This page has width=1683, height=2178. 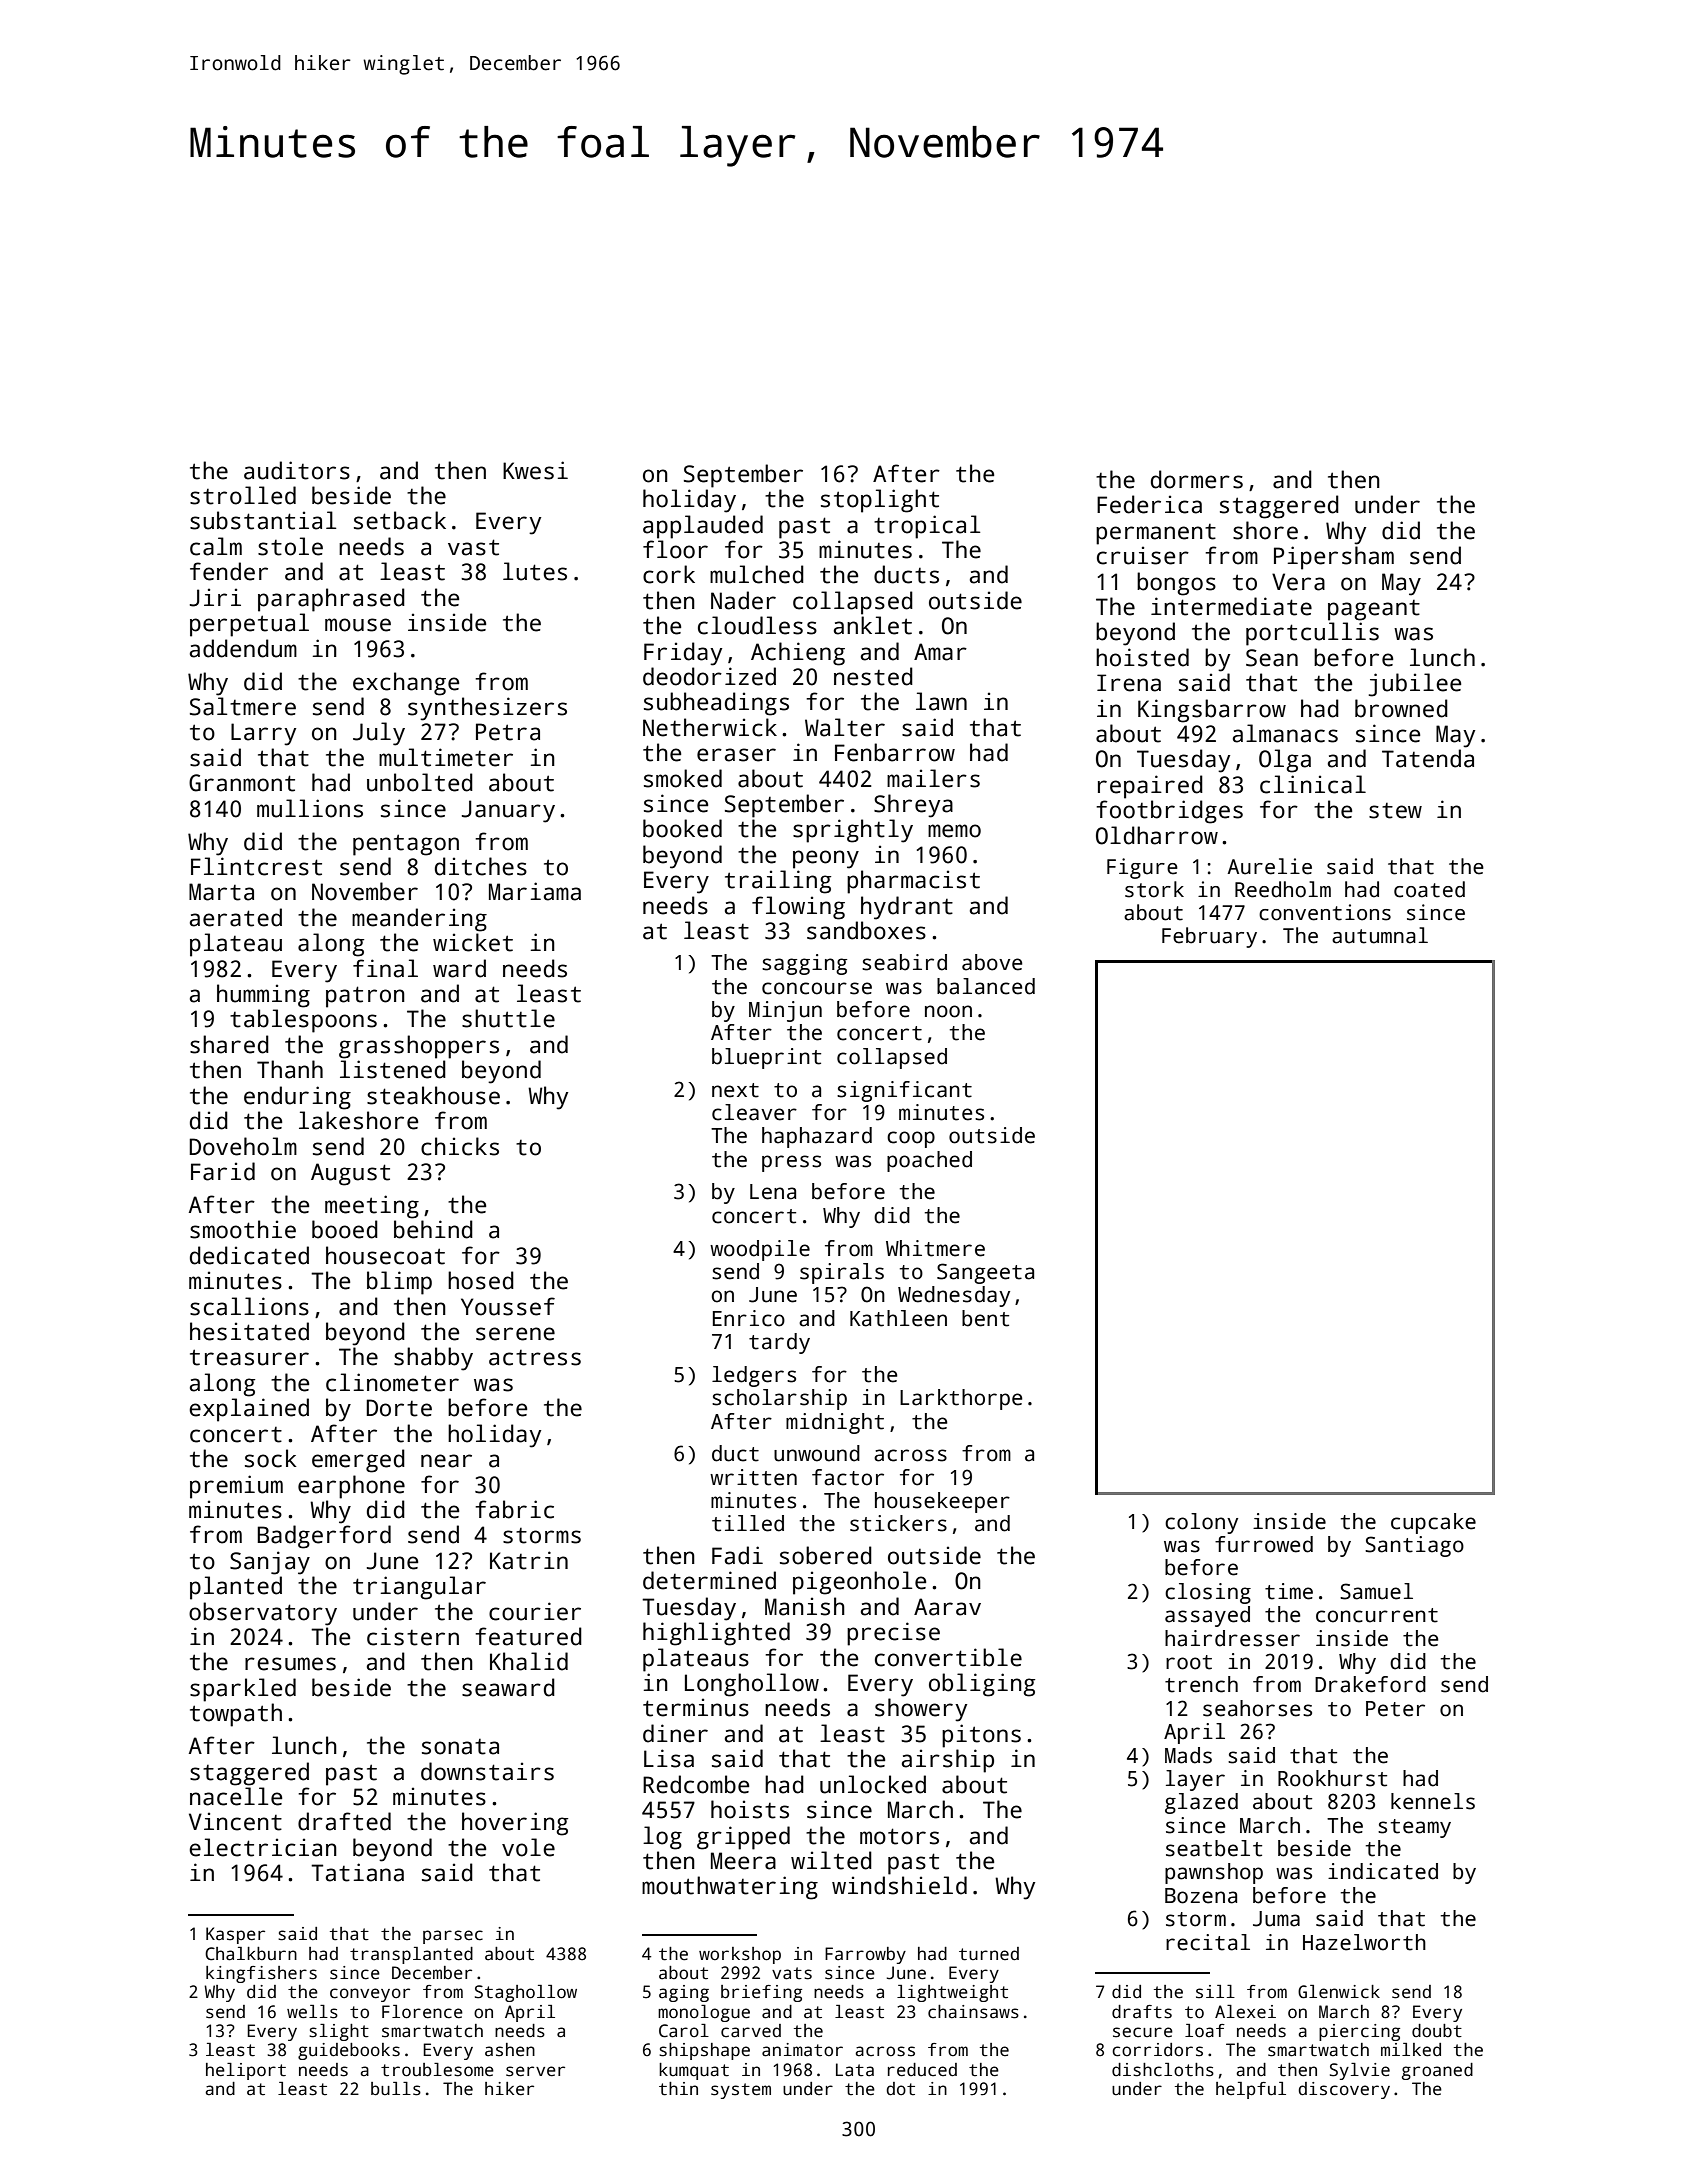 What do you see at coordinates (303, 1021) in the page?
I see `tablespoons` at bounding box center [303, 1021].
